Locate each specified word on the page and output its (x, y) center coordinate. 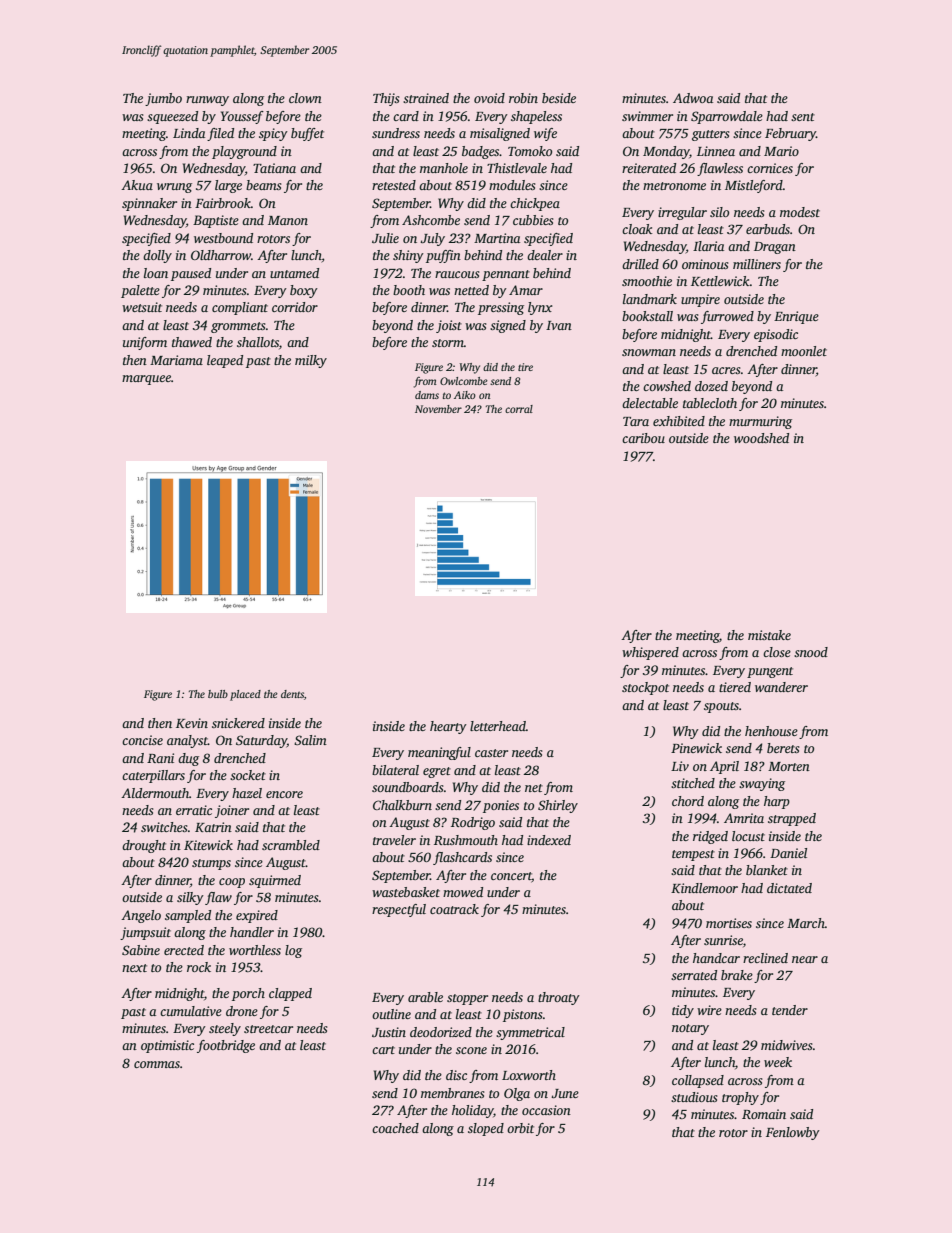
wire (709, 1010)
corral (519, 409)
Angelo (141, 916)
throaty (559, 998)
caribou (643, 438)
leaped (225, 361)
